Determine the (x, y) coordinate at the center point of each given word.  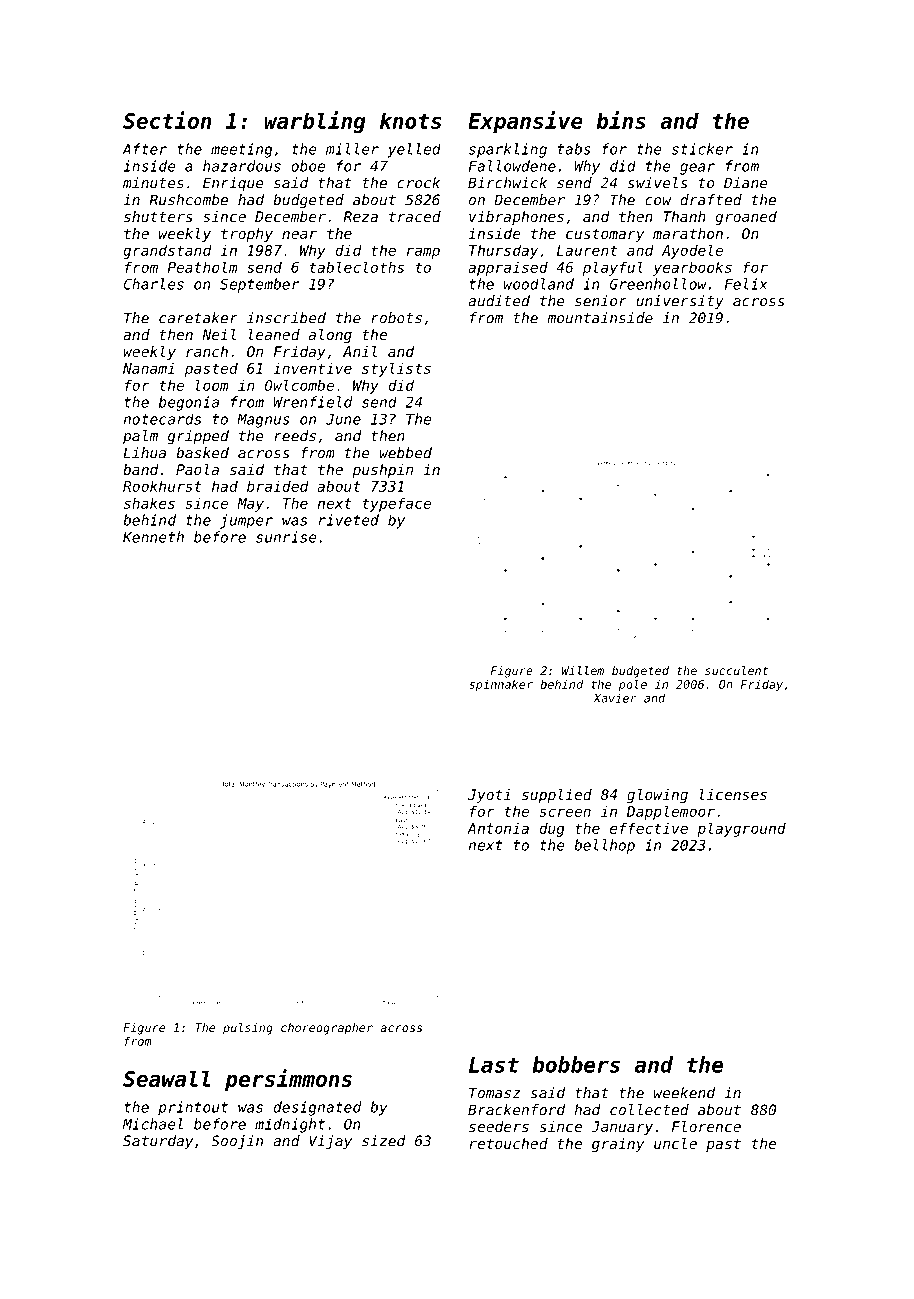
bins (621, 120)
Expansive (525, 122)
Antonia (498, 828)
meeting (241, 150)
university (680, 302)
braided (278, 486)
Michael (153, 1124)
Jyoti (489, 796)
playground (741, 829)
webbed (405, 453)
